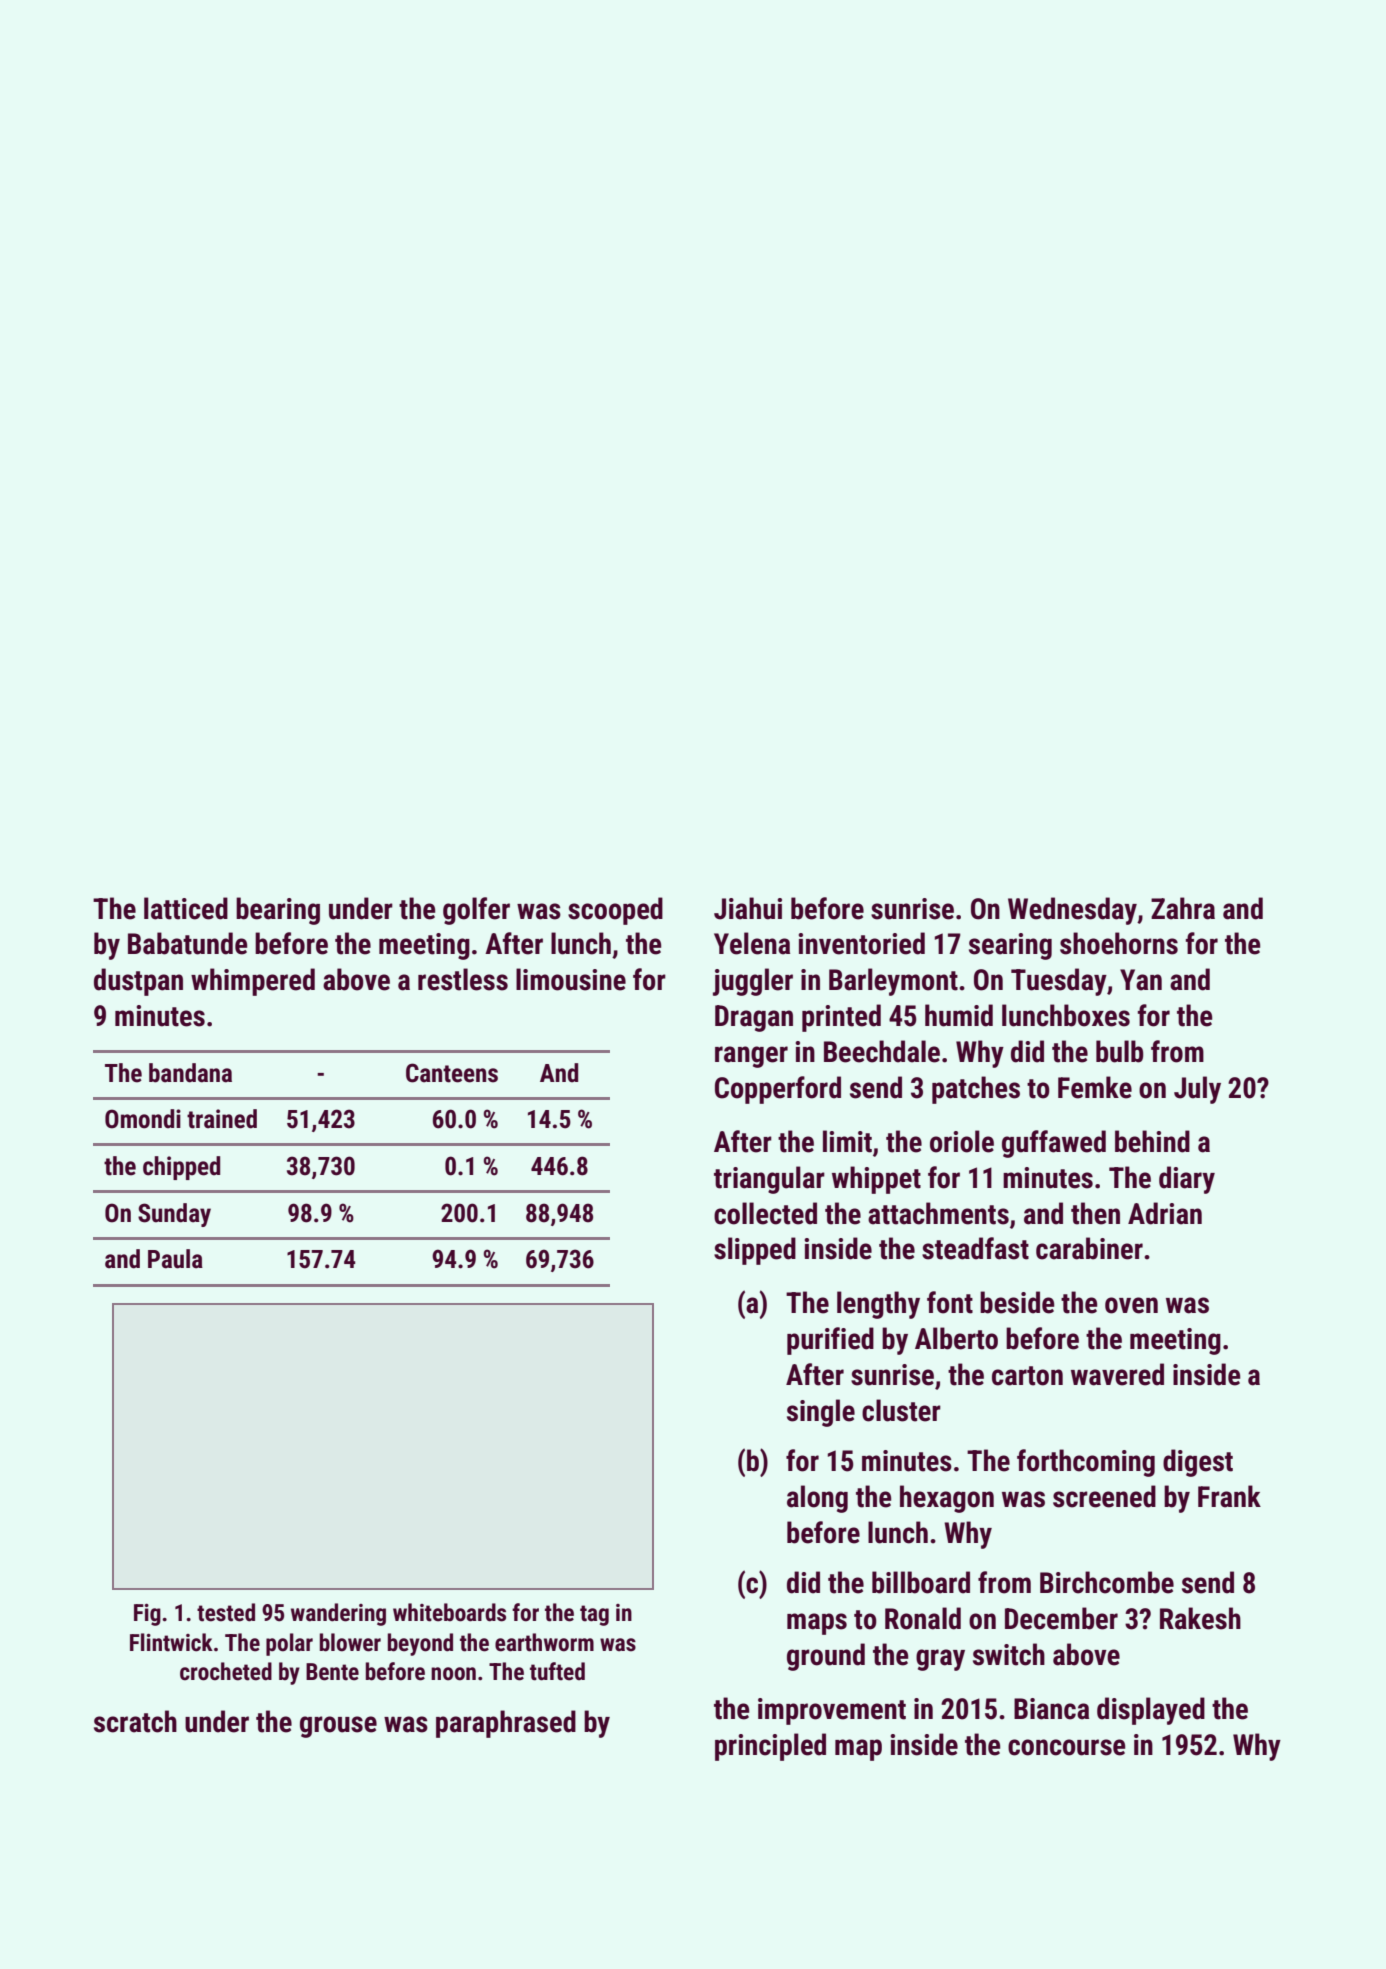  Describe the element at coordinates (1183, 908) in the screenshot. I see `Zahra` at that location.
